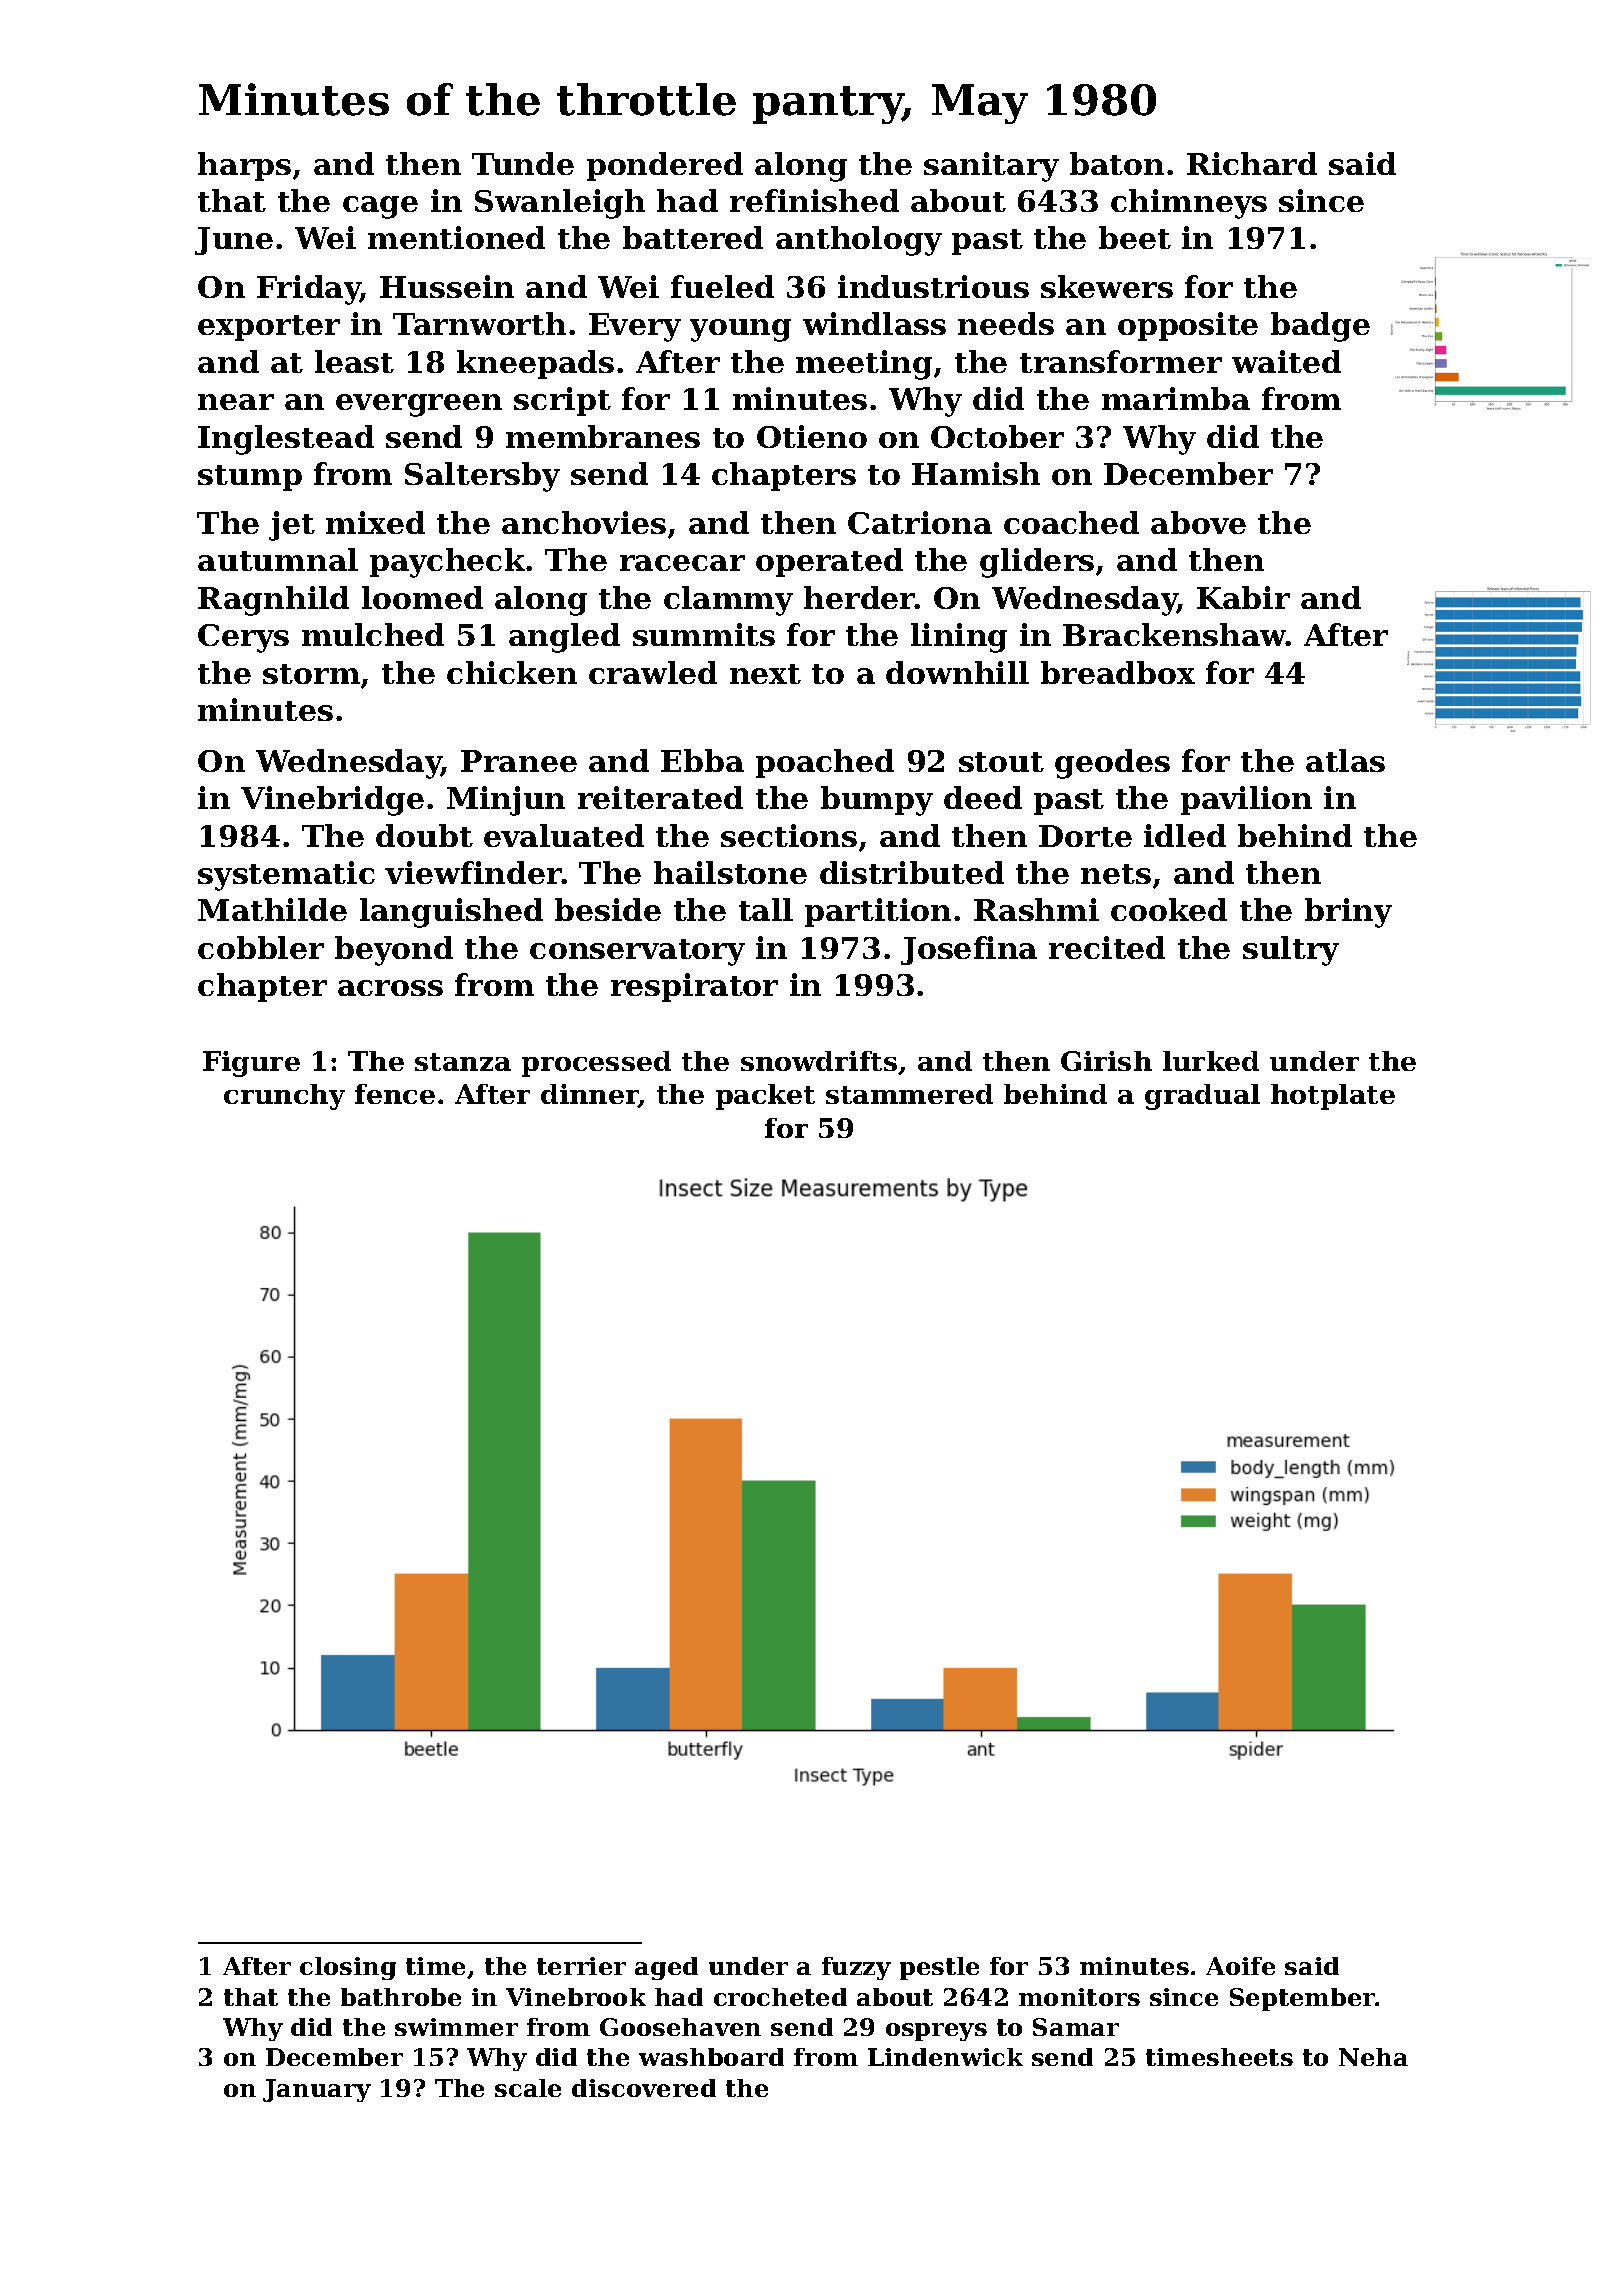  Describe the element at coordinates (859, 241) in the screenshot. I see `anthology` at that location.
